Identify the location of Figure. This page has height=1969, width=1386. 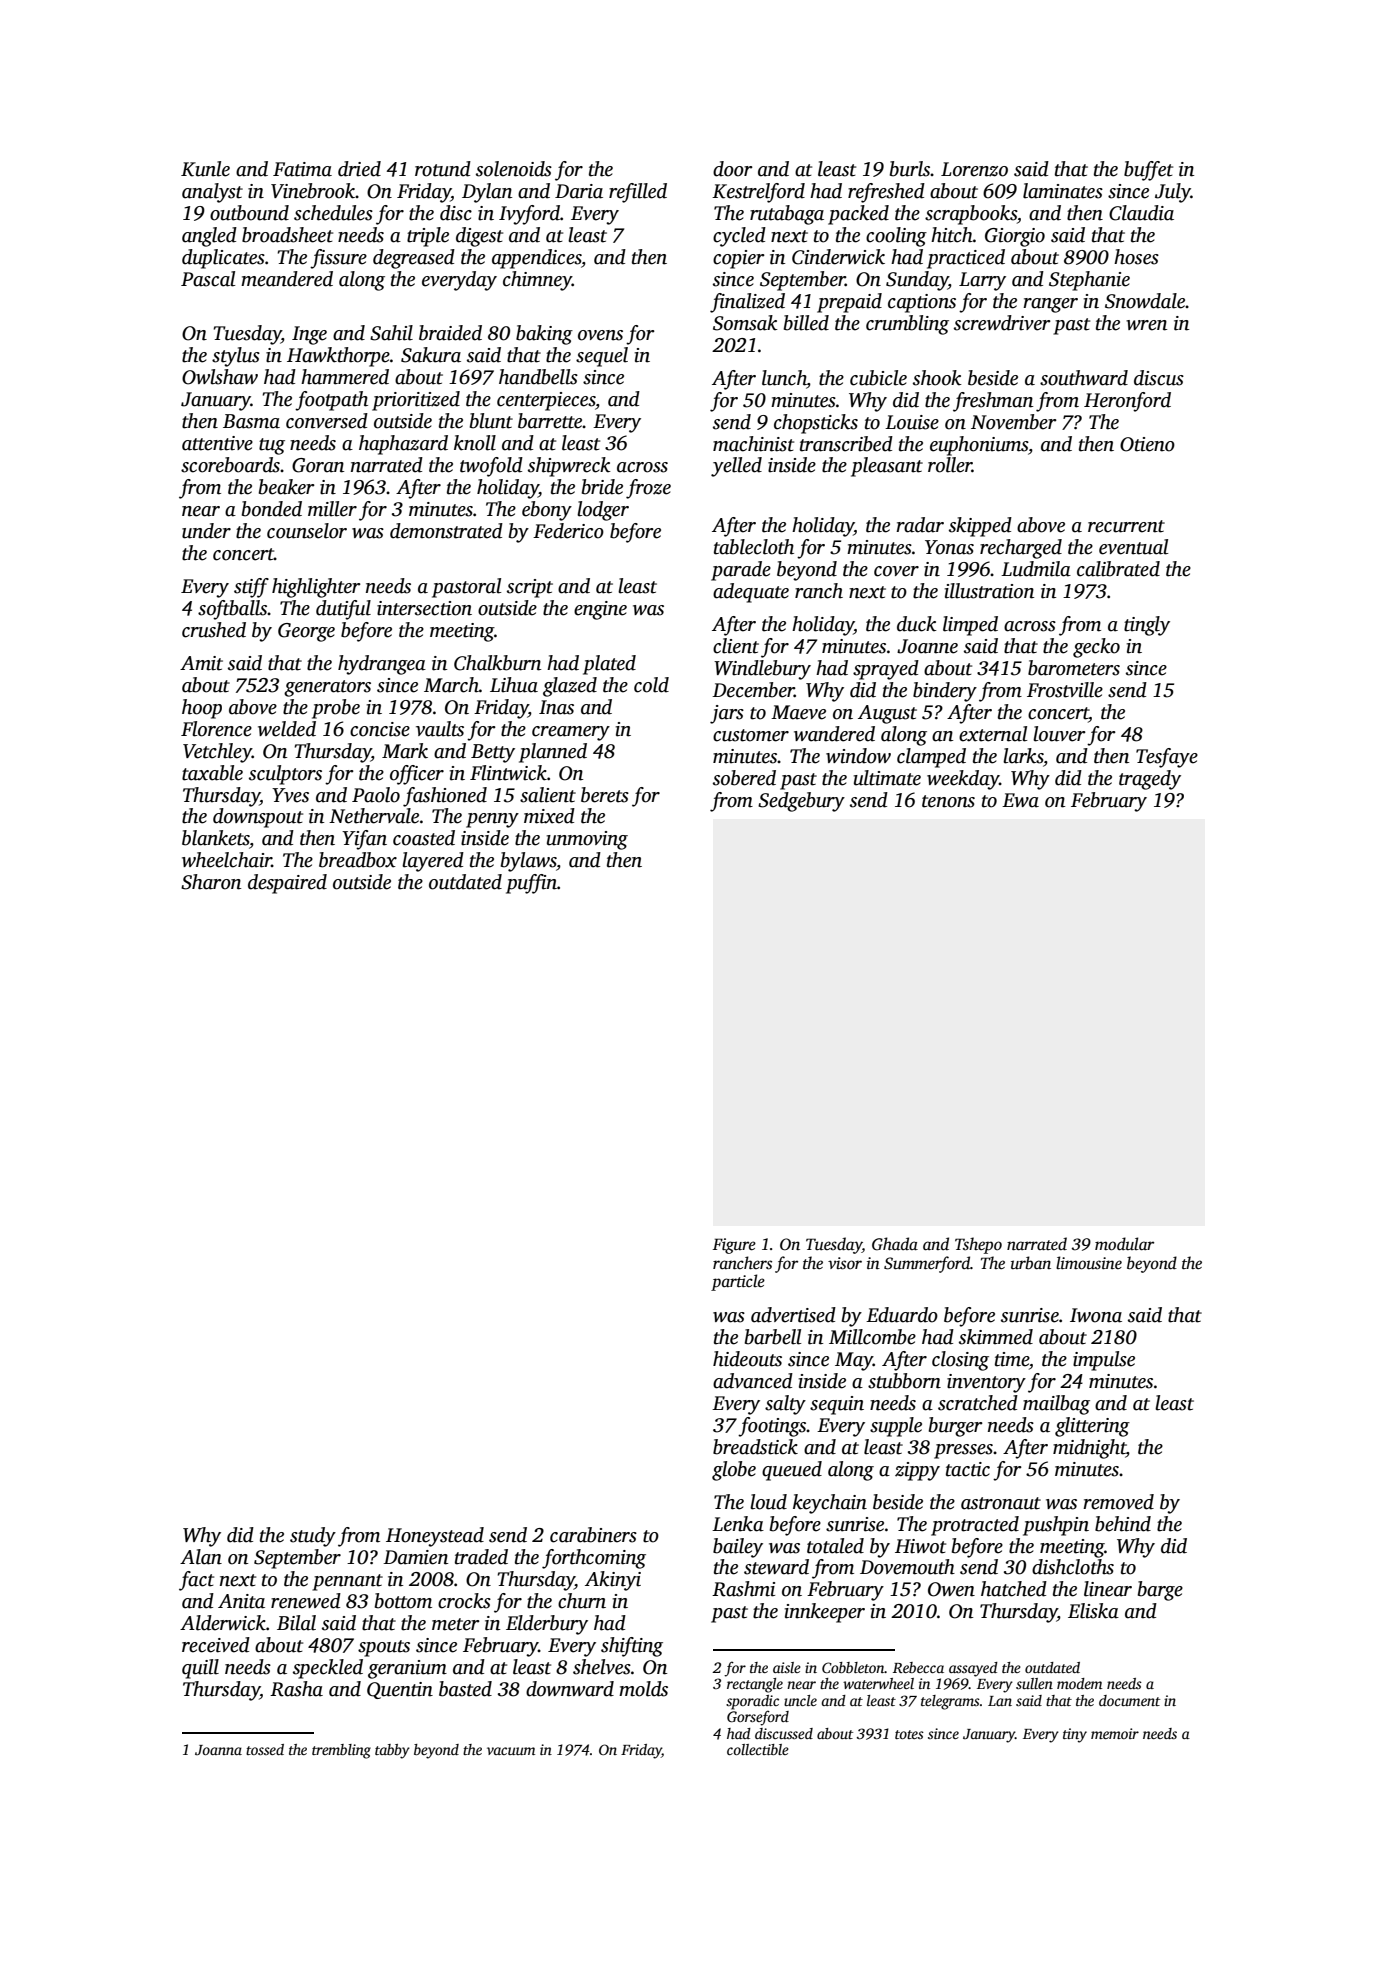
(734, 1246).
